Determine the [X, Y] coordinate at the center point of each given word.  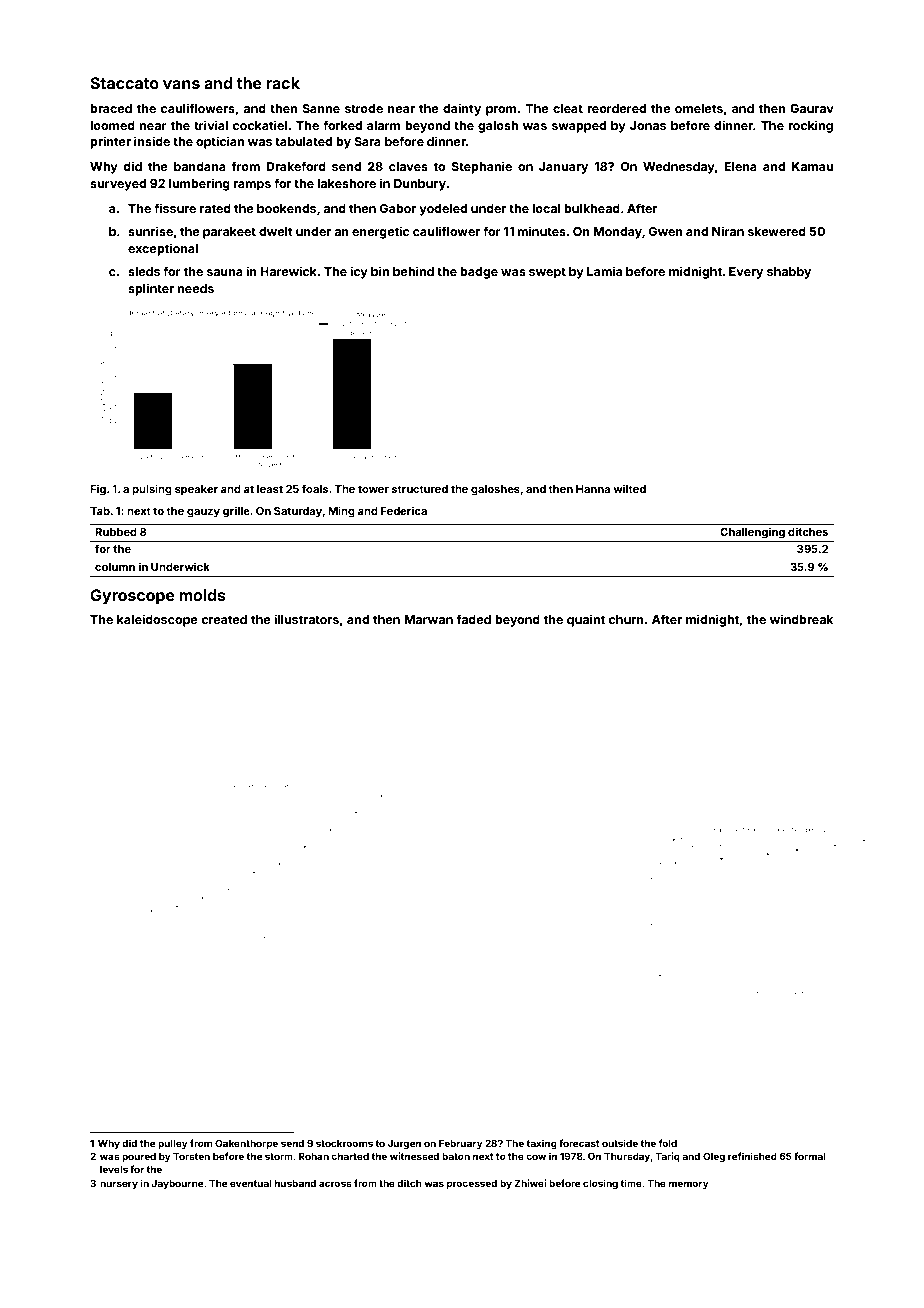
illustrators [306, 619]
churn [626, 619]
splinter [151, 289]
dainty [462, 109]
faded [474, 619]
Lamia [604, 271]
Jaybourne [177, 1184]
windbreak [801, 619]
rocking [810, 126]
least [270, 489]
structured [420, 489]
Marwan [428, 619]
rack [283, 83]
